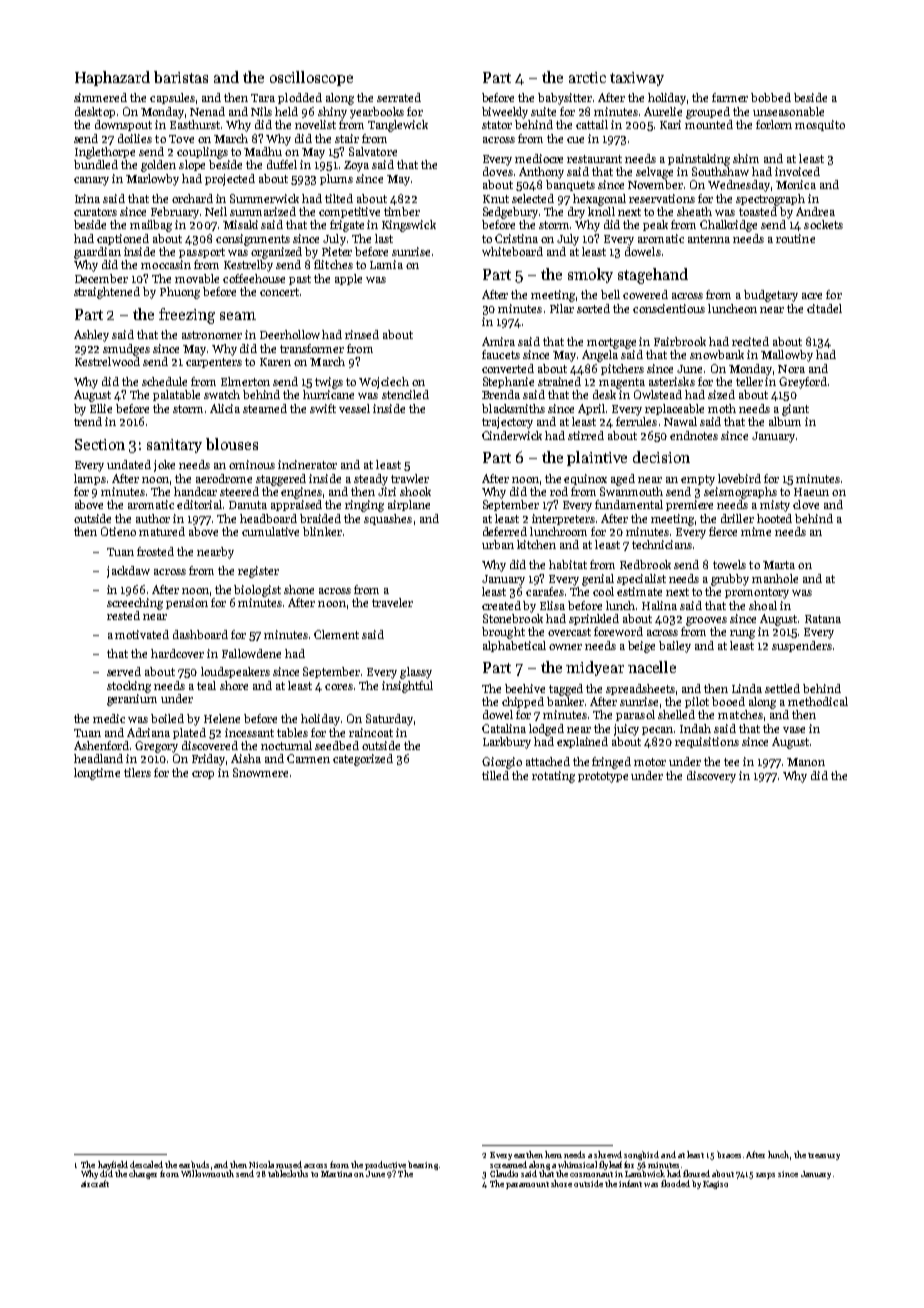  I want to click on bearing, so click(423, 1165).
